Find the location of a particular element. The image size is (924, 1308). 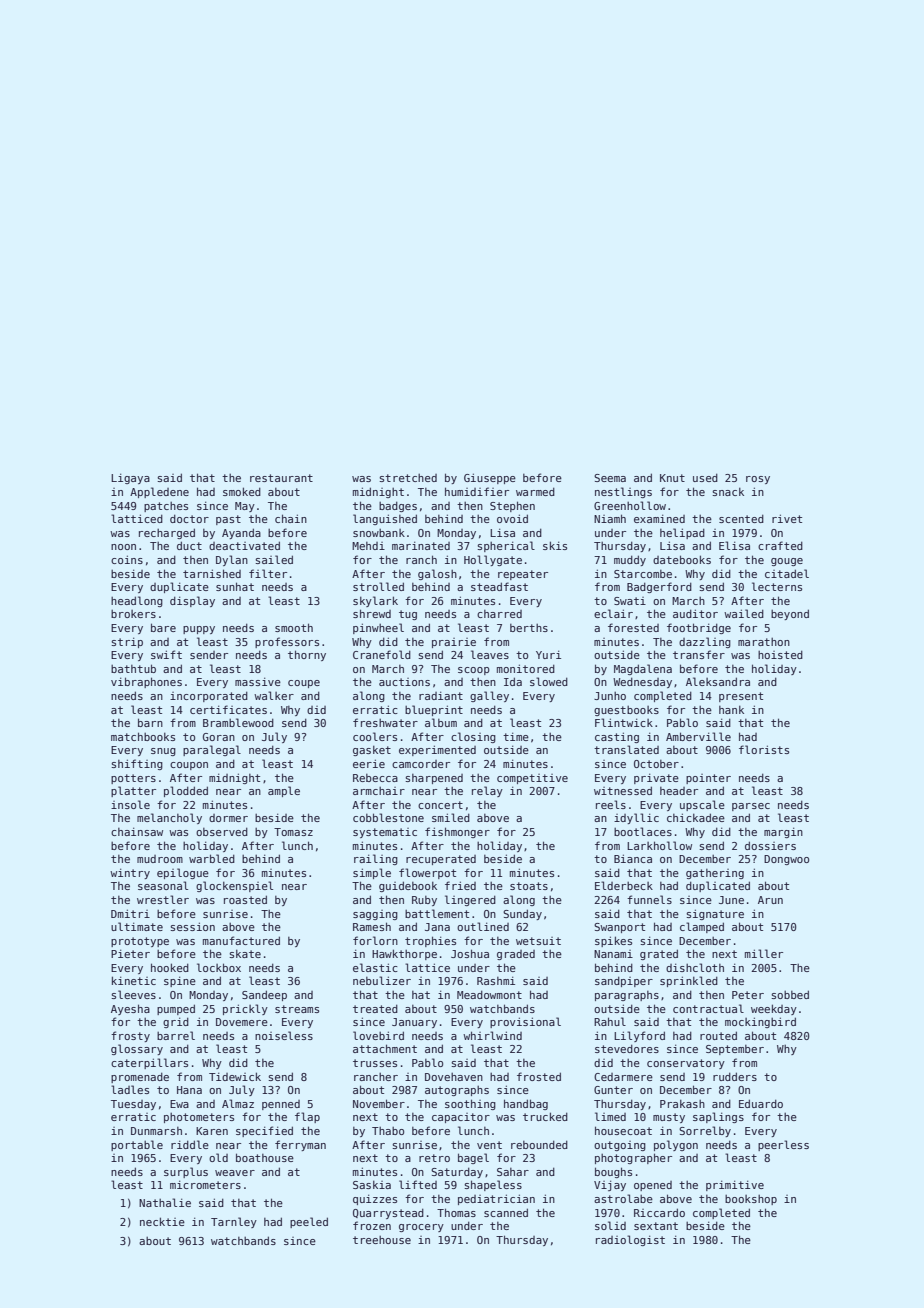

tug is located at coordinates (408, 615).
